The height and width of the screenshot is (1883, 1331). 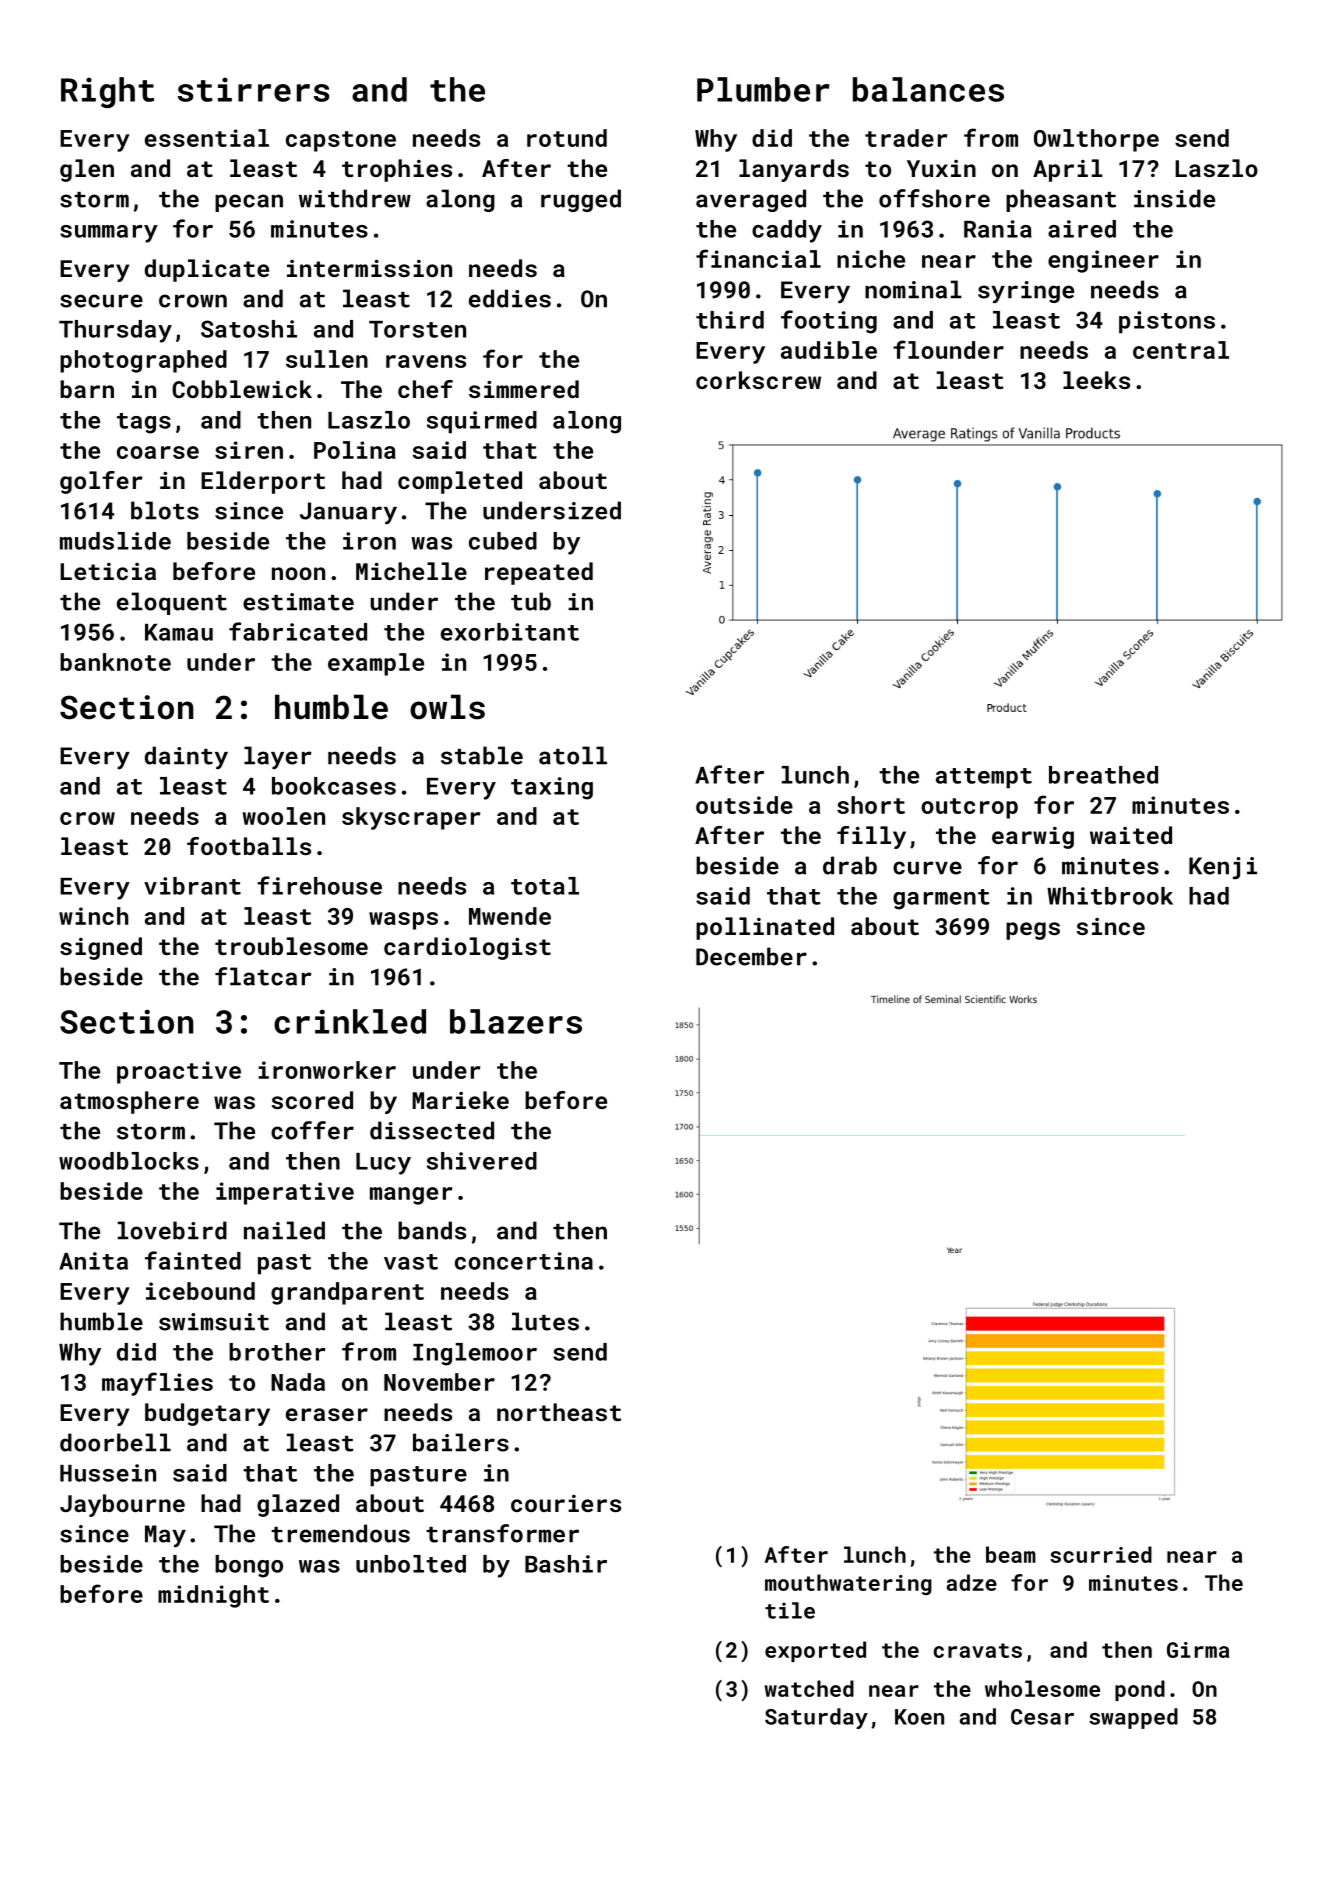 I want to click on Owlthorpe, so click(x=1096, y=140).
